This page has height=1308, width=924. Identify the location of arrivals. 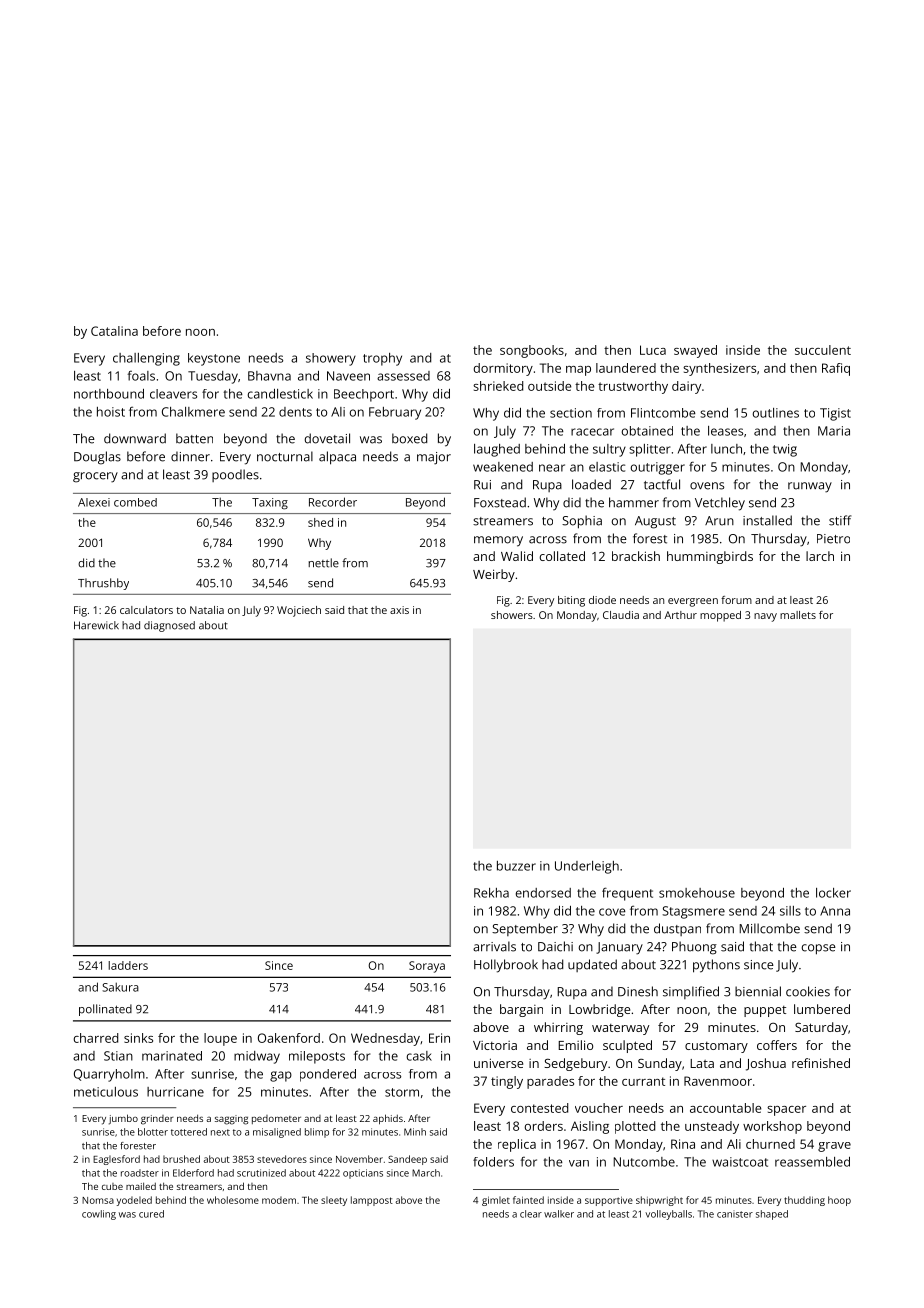
(494, 946).
